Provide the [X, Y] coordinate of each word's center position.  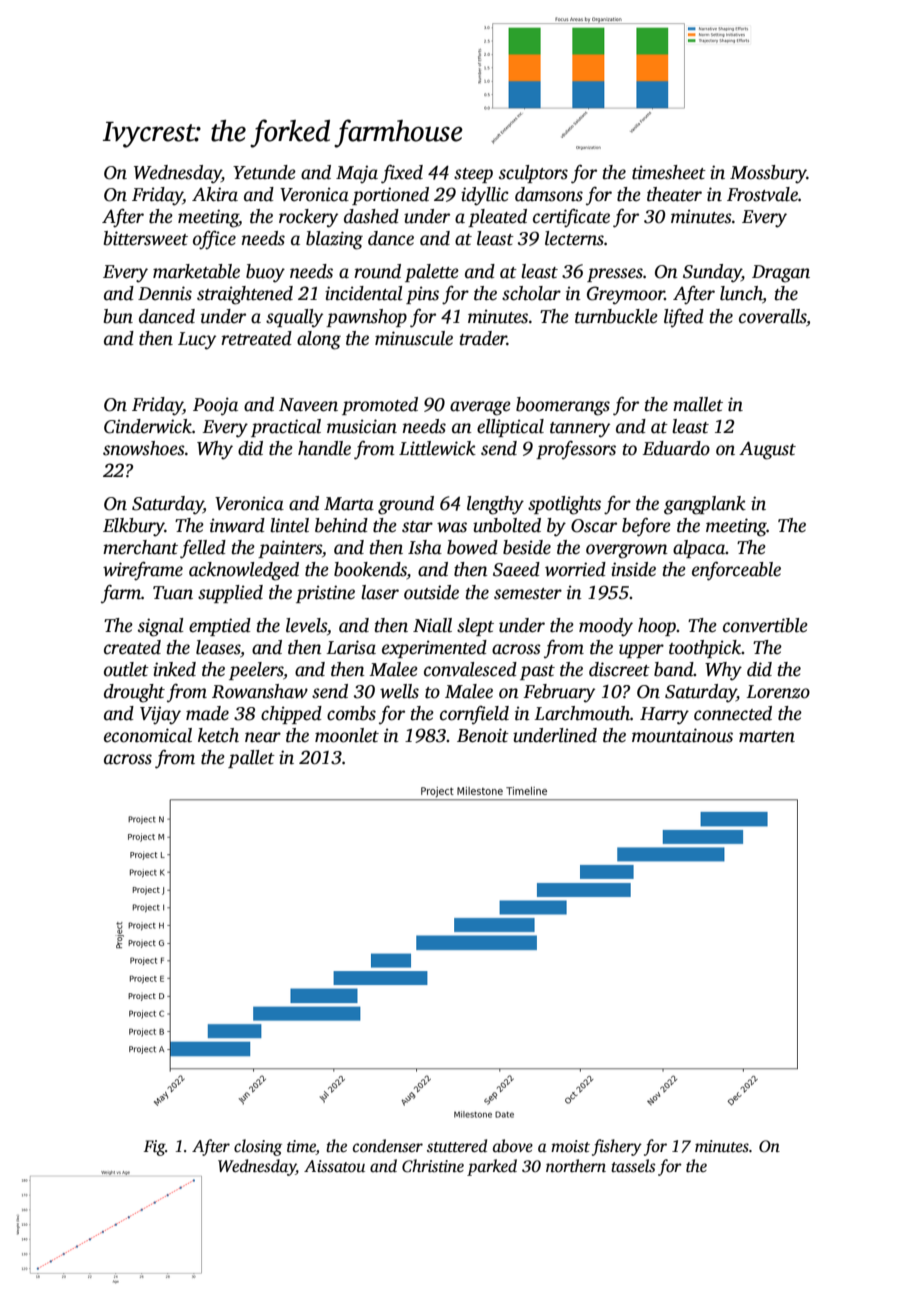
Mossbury [768, 174]
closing [258, 1147]
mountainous [682, 735]
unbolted [507, 525]
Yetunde [264, 172]
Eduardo [676, 448]
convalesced [470, 669]
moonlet [347, 735]
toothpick [705, 649]
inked [174, 669]
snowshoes [144, 448]
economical [148, 735]
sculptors [533, 174]
